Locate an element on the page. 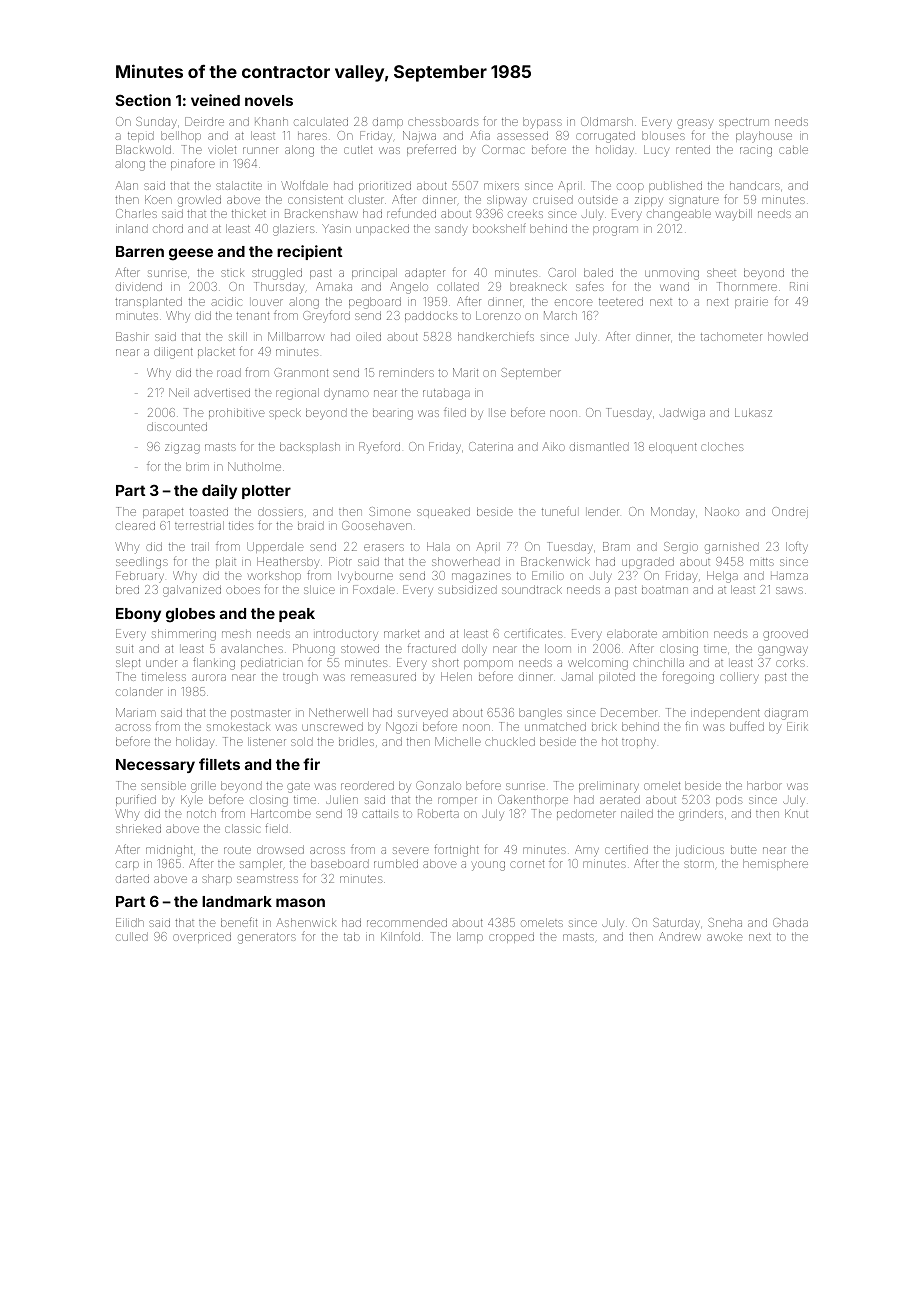 Image resolution: width=924 pixels, height=1308 pixels. wand is located at coordinates (674, 286).
